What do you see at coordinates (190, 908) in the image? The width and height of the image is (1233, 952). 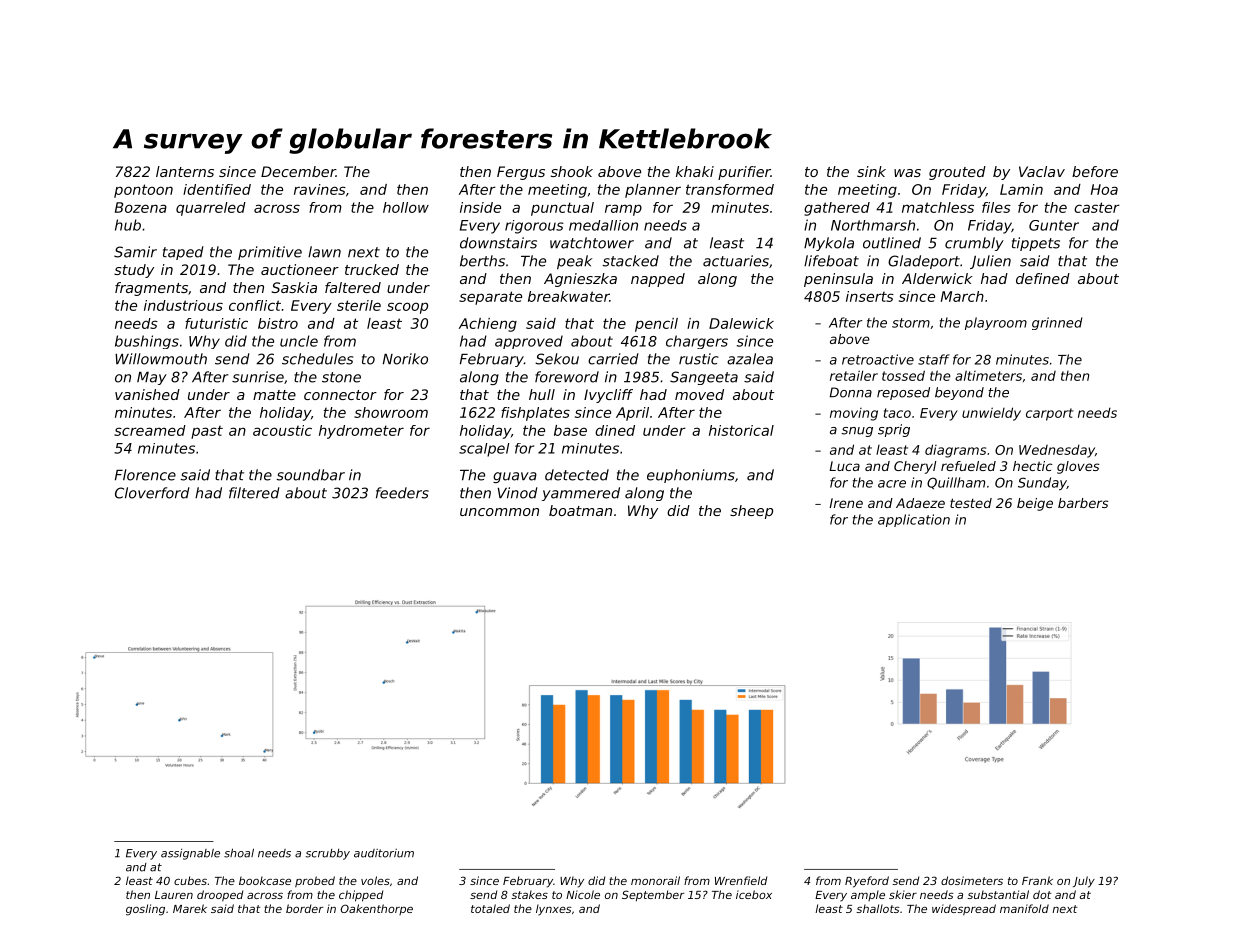 I see `Marek` at bounding box center [190, 908].
